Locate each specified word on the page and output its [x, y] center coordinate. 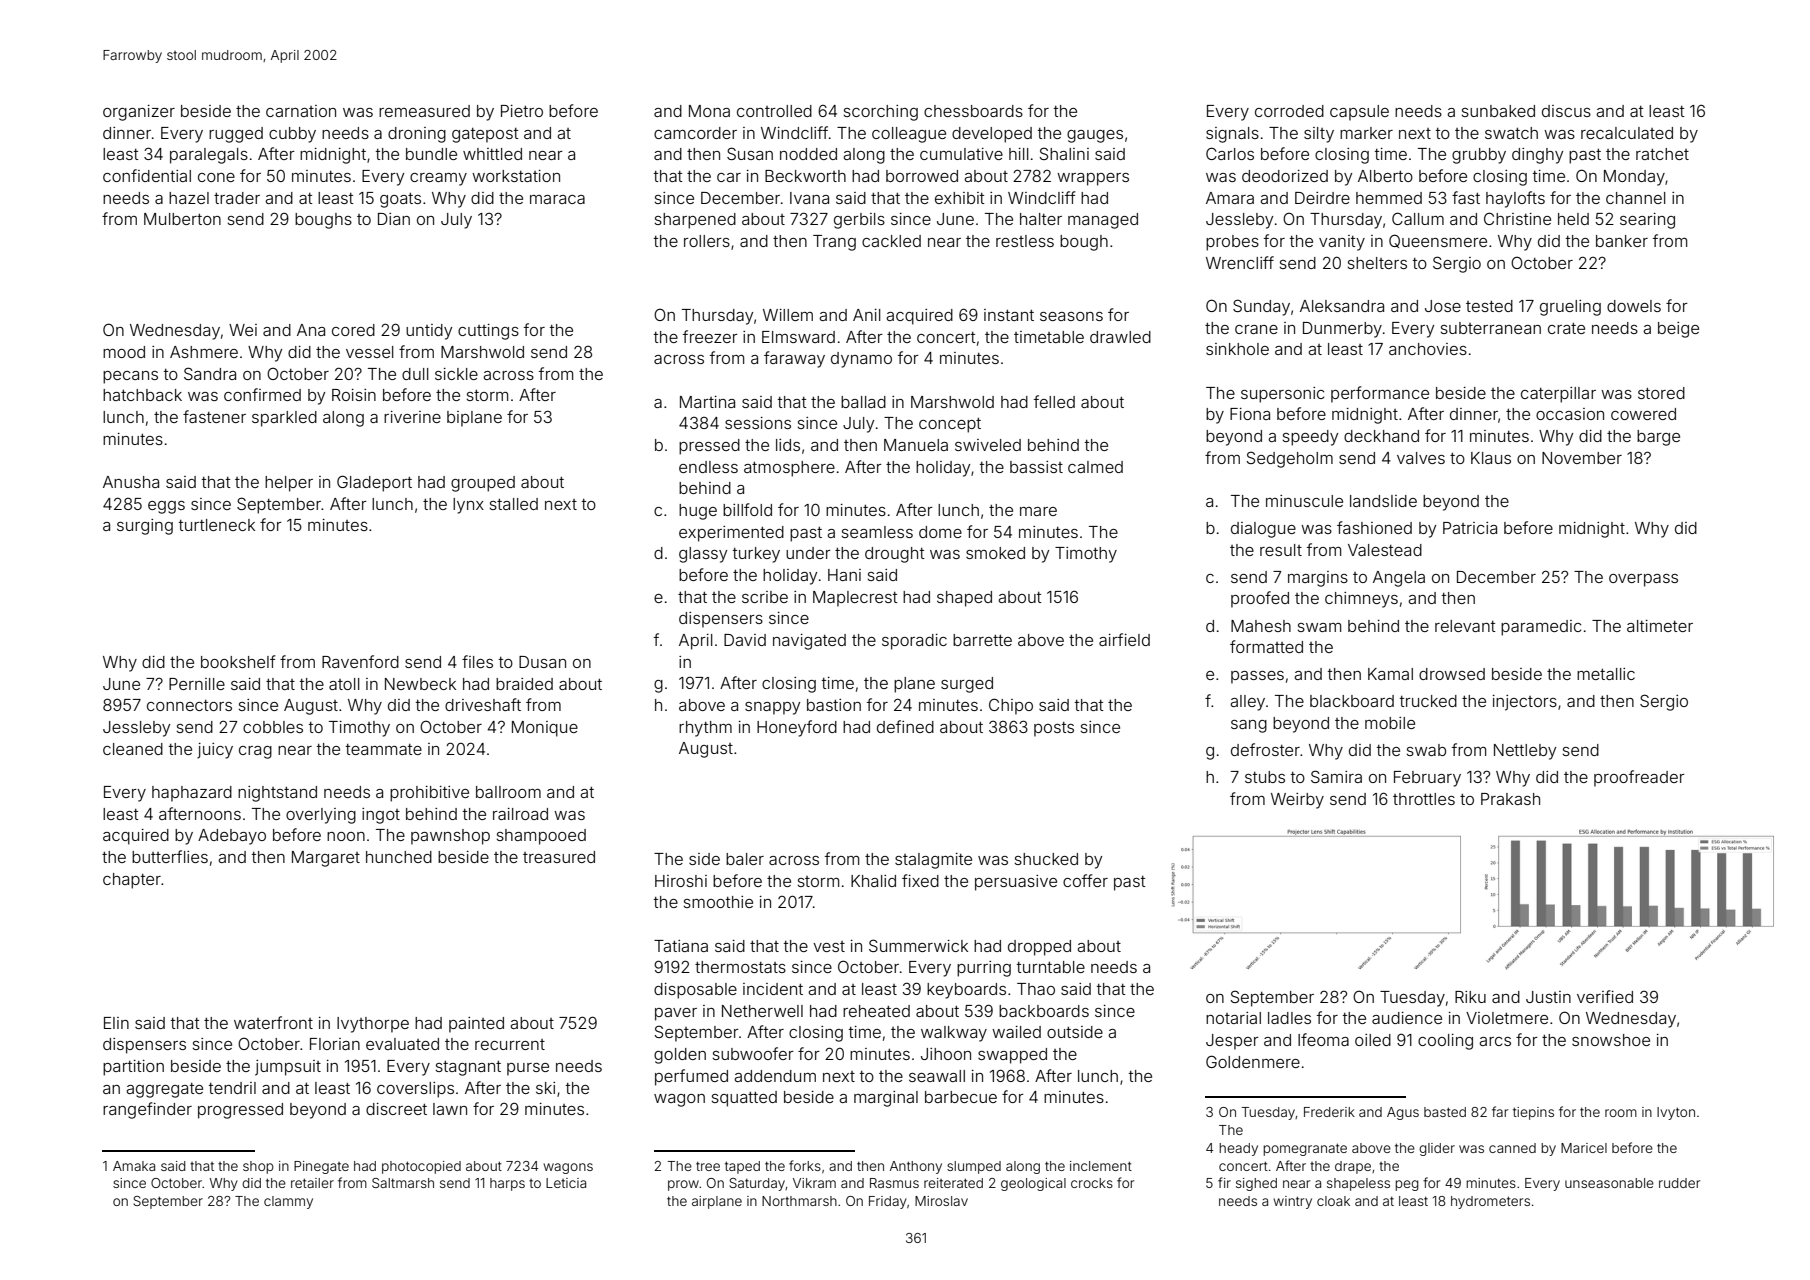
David [745, 640]
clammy [288, 1202]
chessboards [973, 111]
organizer [139, 113]
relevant [1465, 626]
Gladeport [374, 483]
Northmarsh [799, 1201]
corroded [1289, 111]
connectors [189, 705]
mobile [1390, 723]
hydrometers [1490, 1202]
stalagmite [933, 861]
